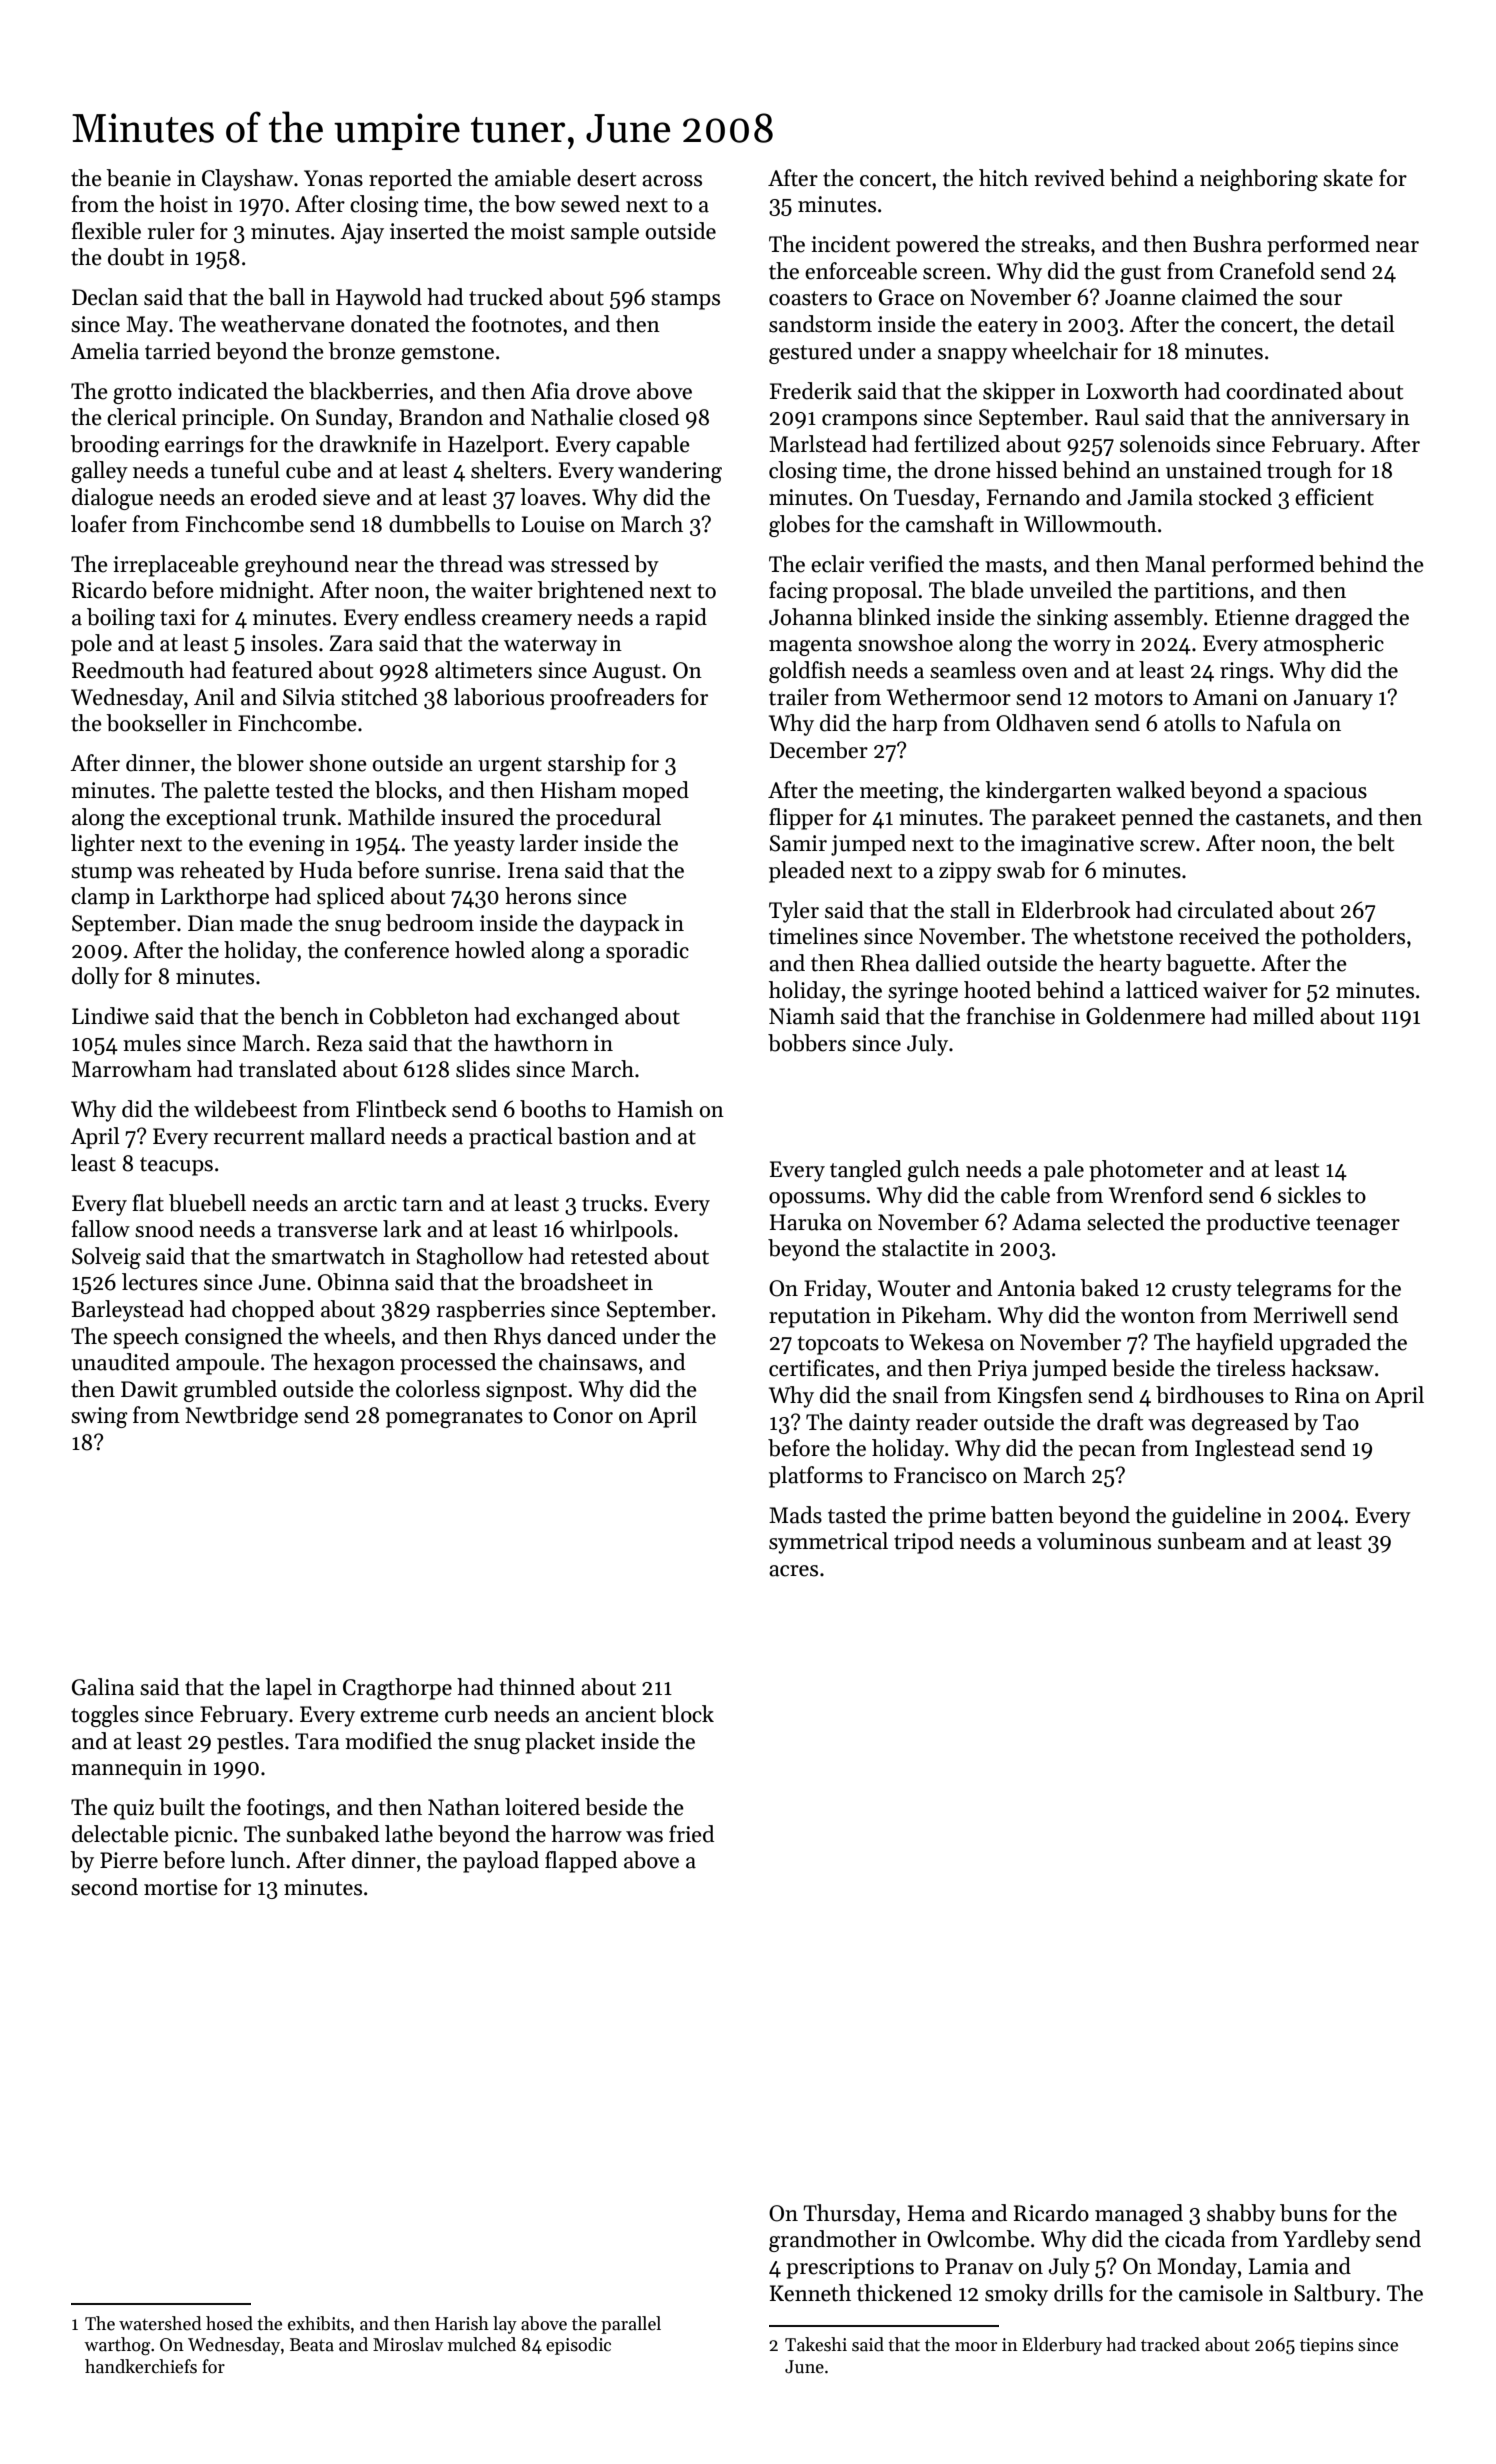 The height and width of the page is (2464, 1496). I want to click on thickened, so click(904, 2293).
